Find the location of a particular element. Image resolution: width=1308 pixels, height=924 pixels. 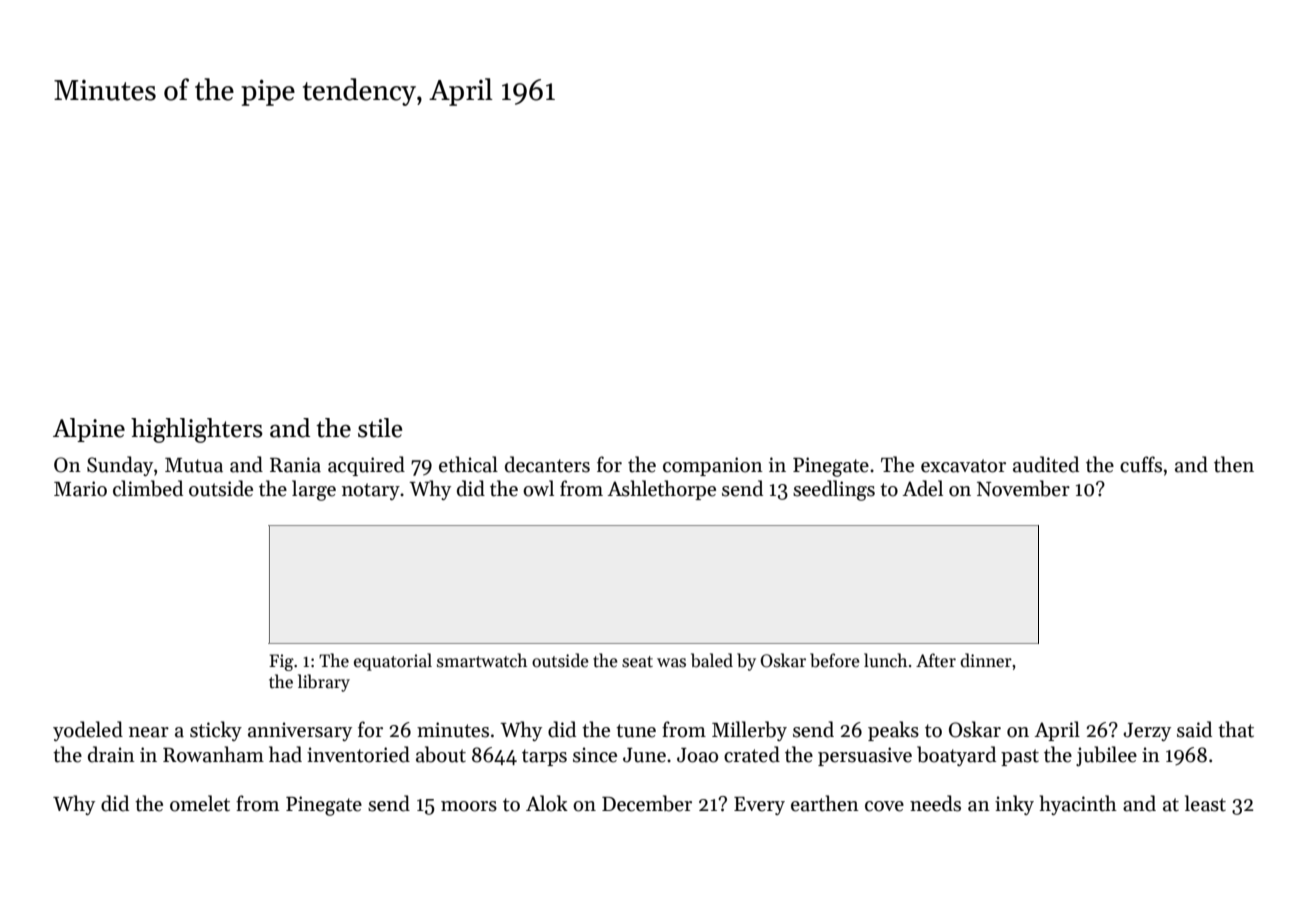

stile is located at coordinates (380, 428).
